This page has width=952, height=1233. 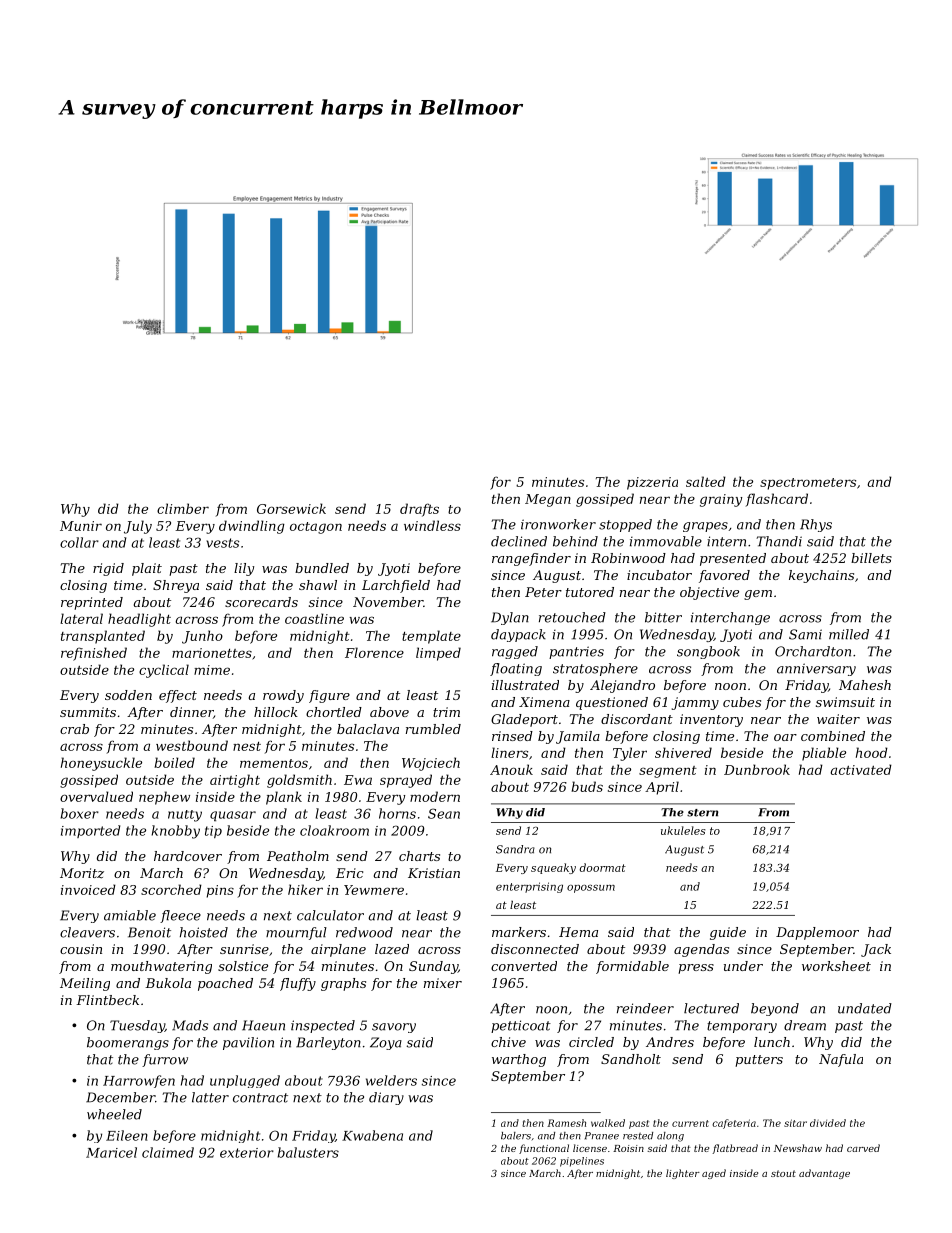 What do you see at coordinates (632, 967) in the page?
I see `formidable` at bounding box center [632, 967].
